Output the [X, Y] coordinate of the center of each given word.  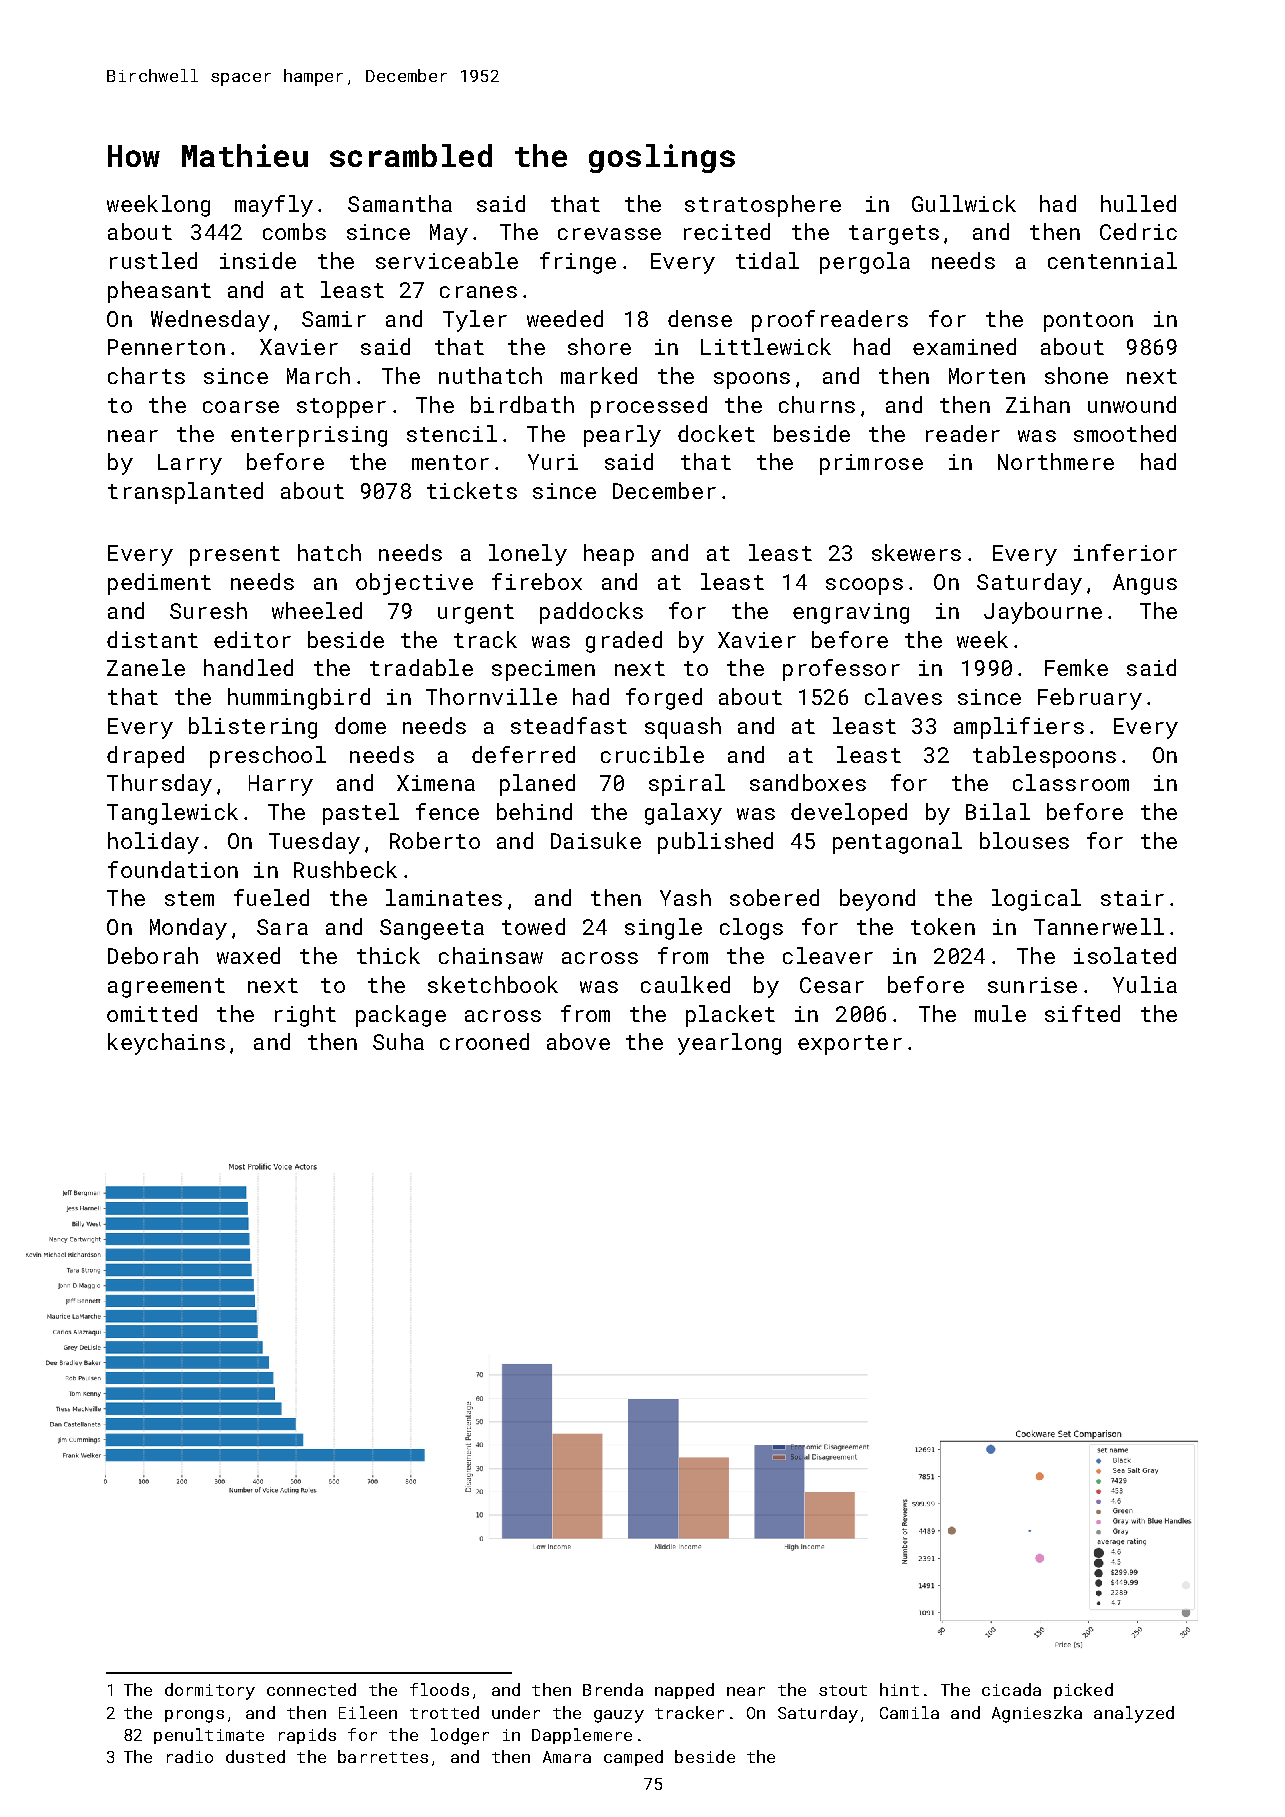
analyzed [1134, 1714]
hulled [1138, 203]
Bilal [998, 811]
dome [360, 725]
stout [843, 1690]
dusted [255, 1756]
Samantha [400, 203]
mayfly [274, 206]
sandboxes [808, 782]
